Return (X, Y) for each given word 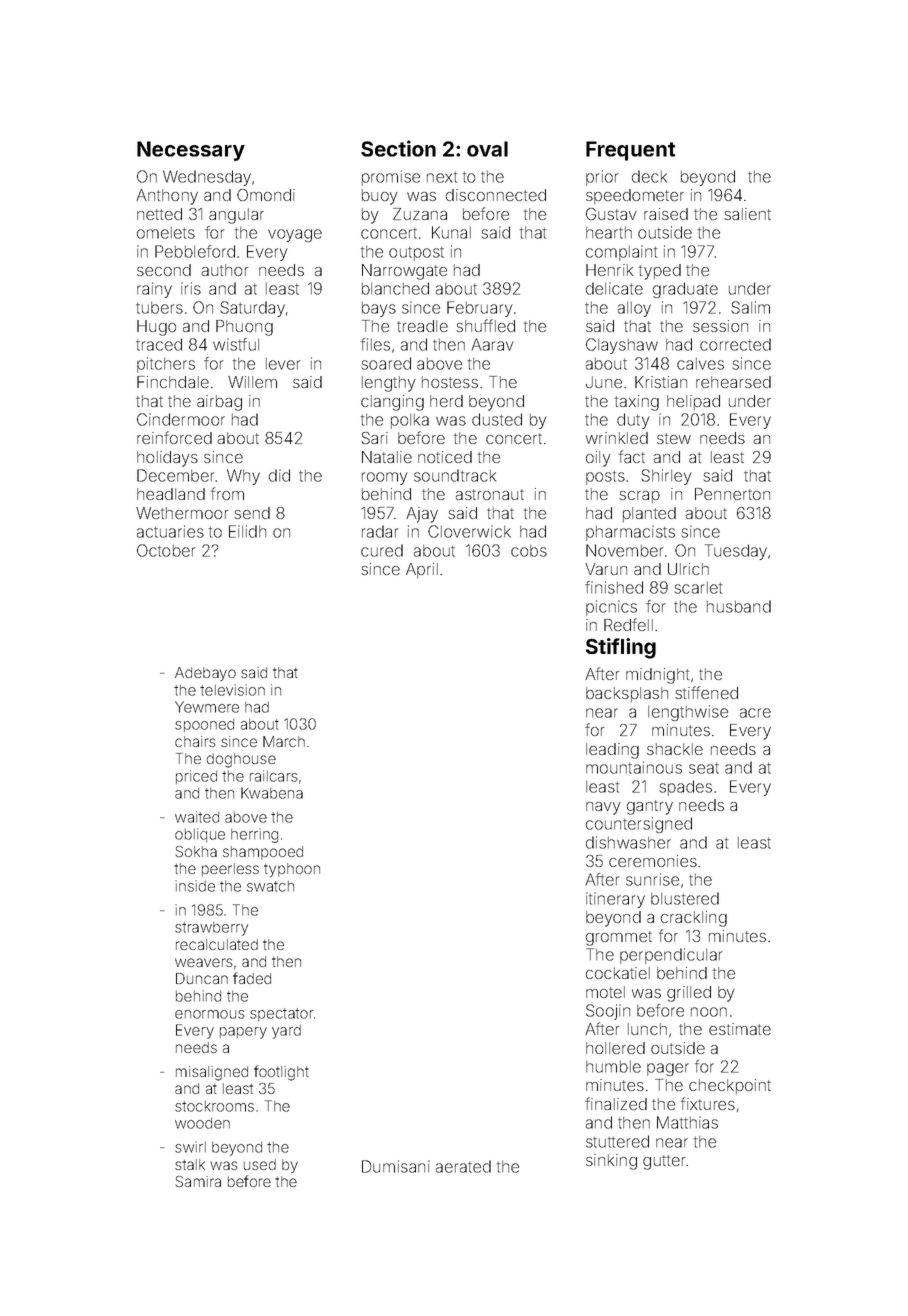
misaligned (212, 1073)
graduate (685, 290)
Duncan (202, 978)
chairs (195, 741)
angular (236, 216)
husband (739, 606)
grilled (689, 994)
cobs (529, 551)
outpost (416, 254)
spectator (282, 1014)
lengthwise (688, 713)
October (166, 550)
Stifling (621, 648)
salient (747, 214)
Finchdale (173, 382)
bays (379, 309)
